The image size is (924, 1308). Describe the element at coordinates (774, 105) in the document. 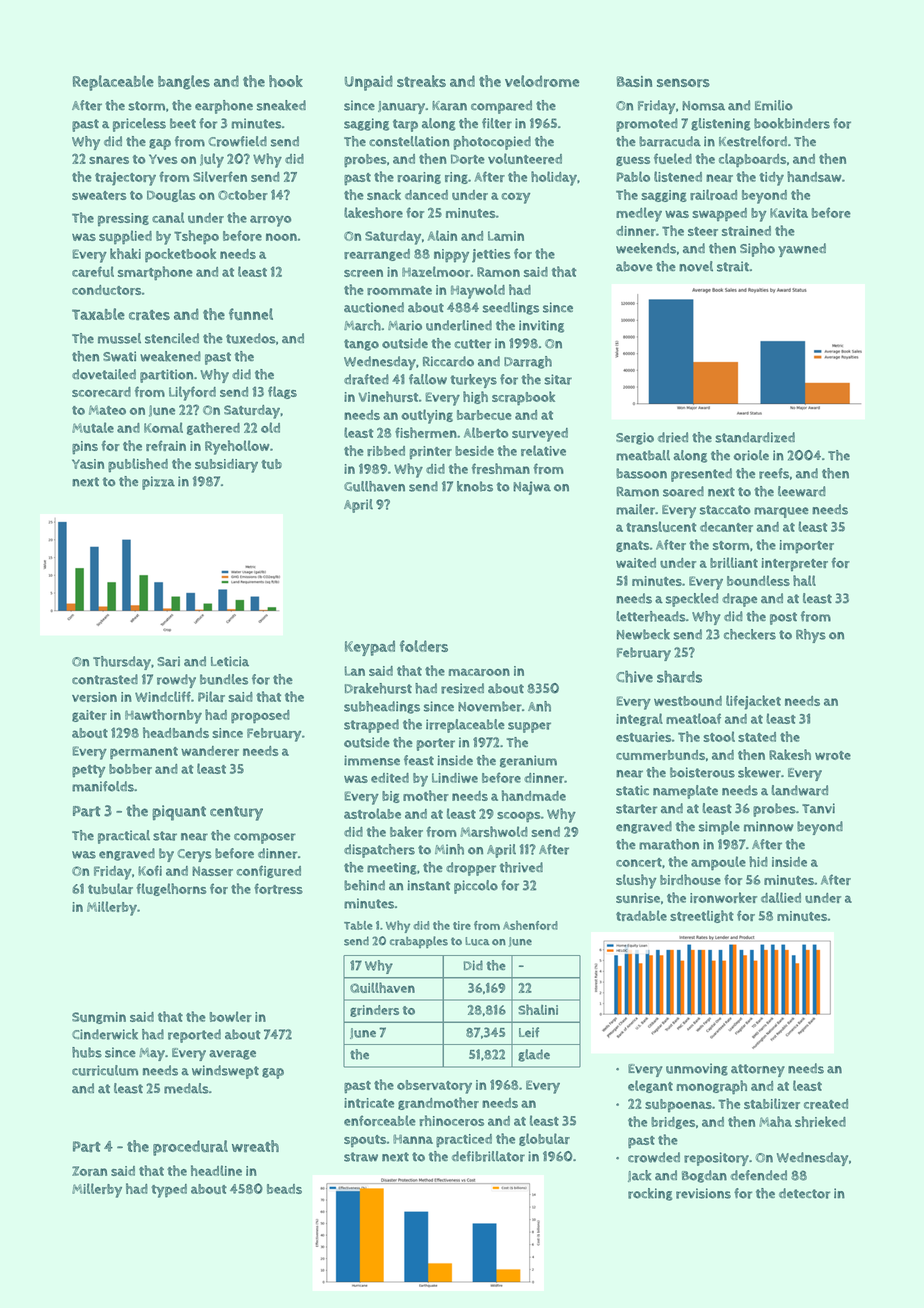

I see `Emilio` at that location.
